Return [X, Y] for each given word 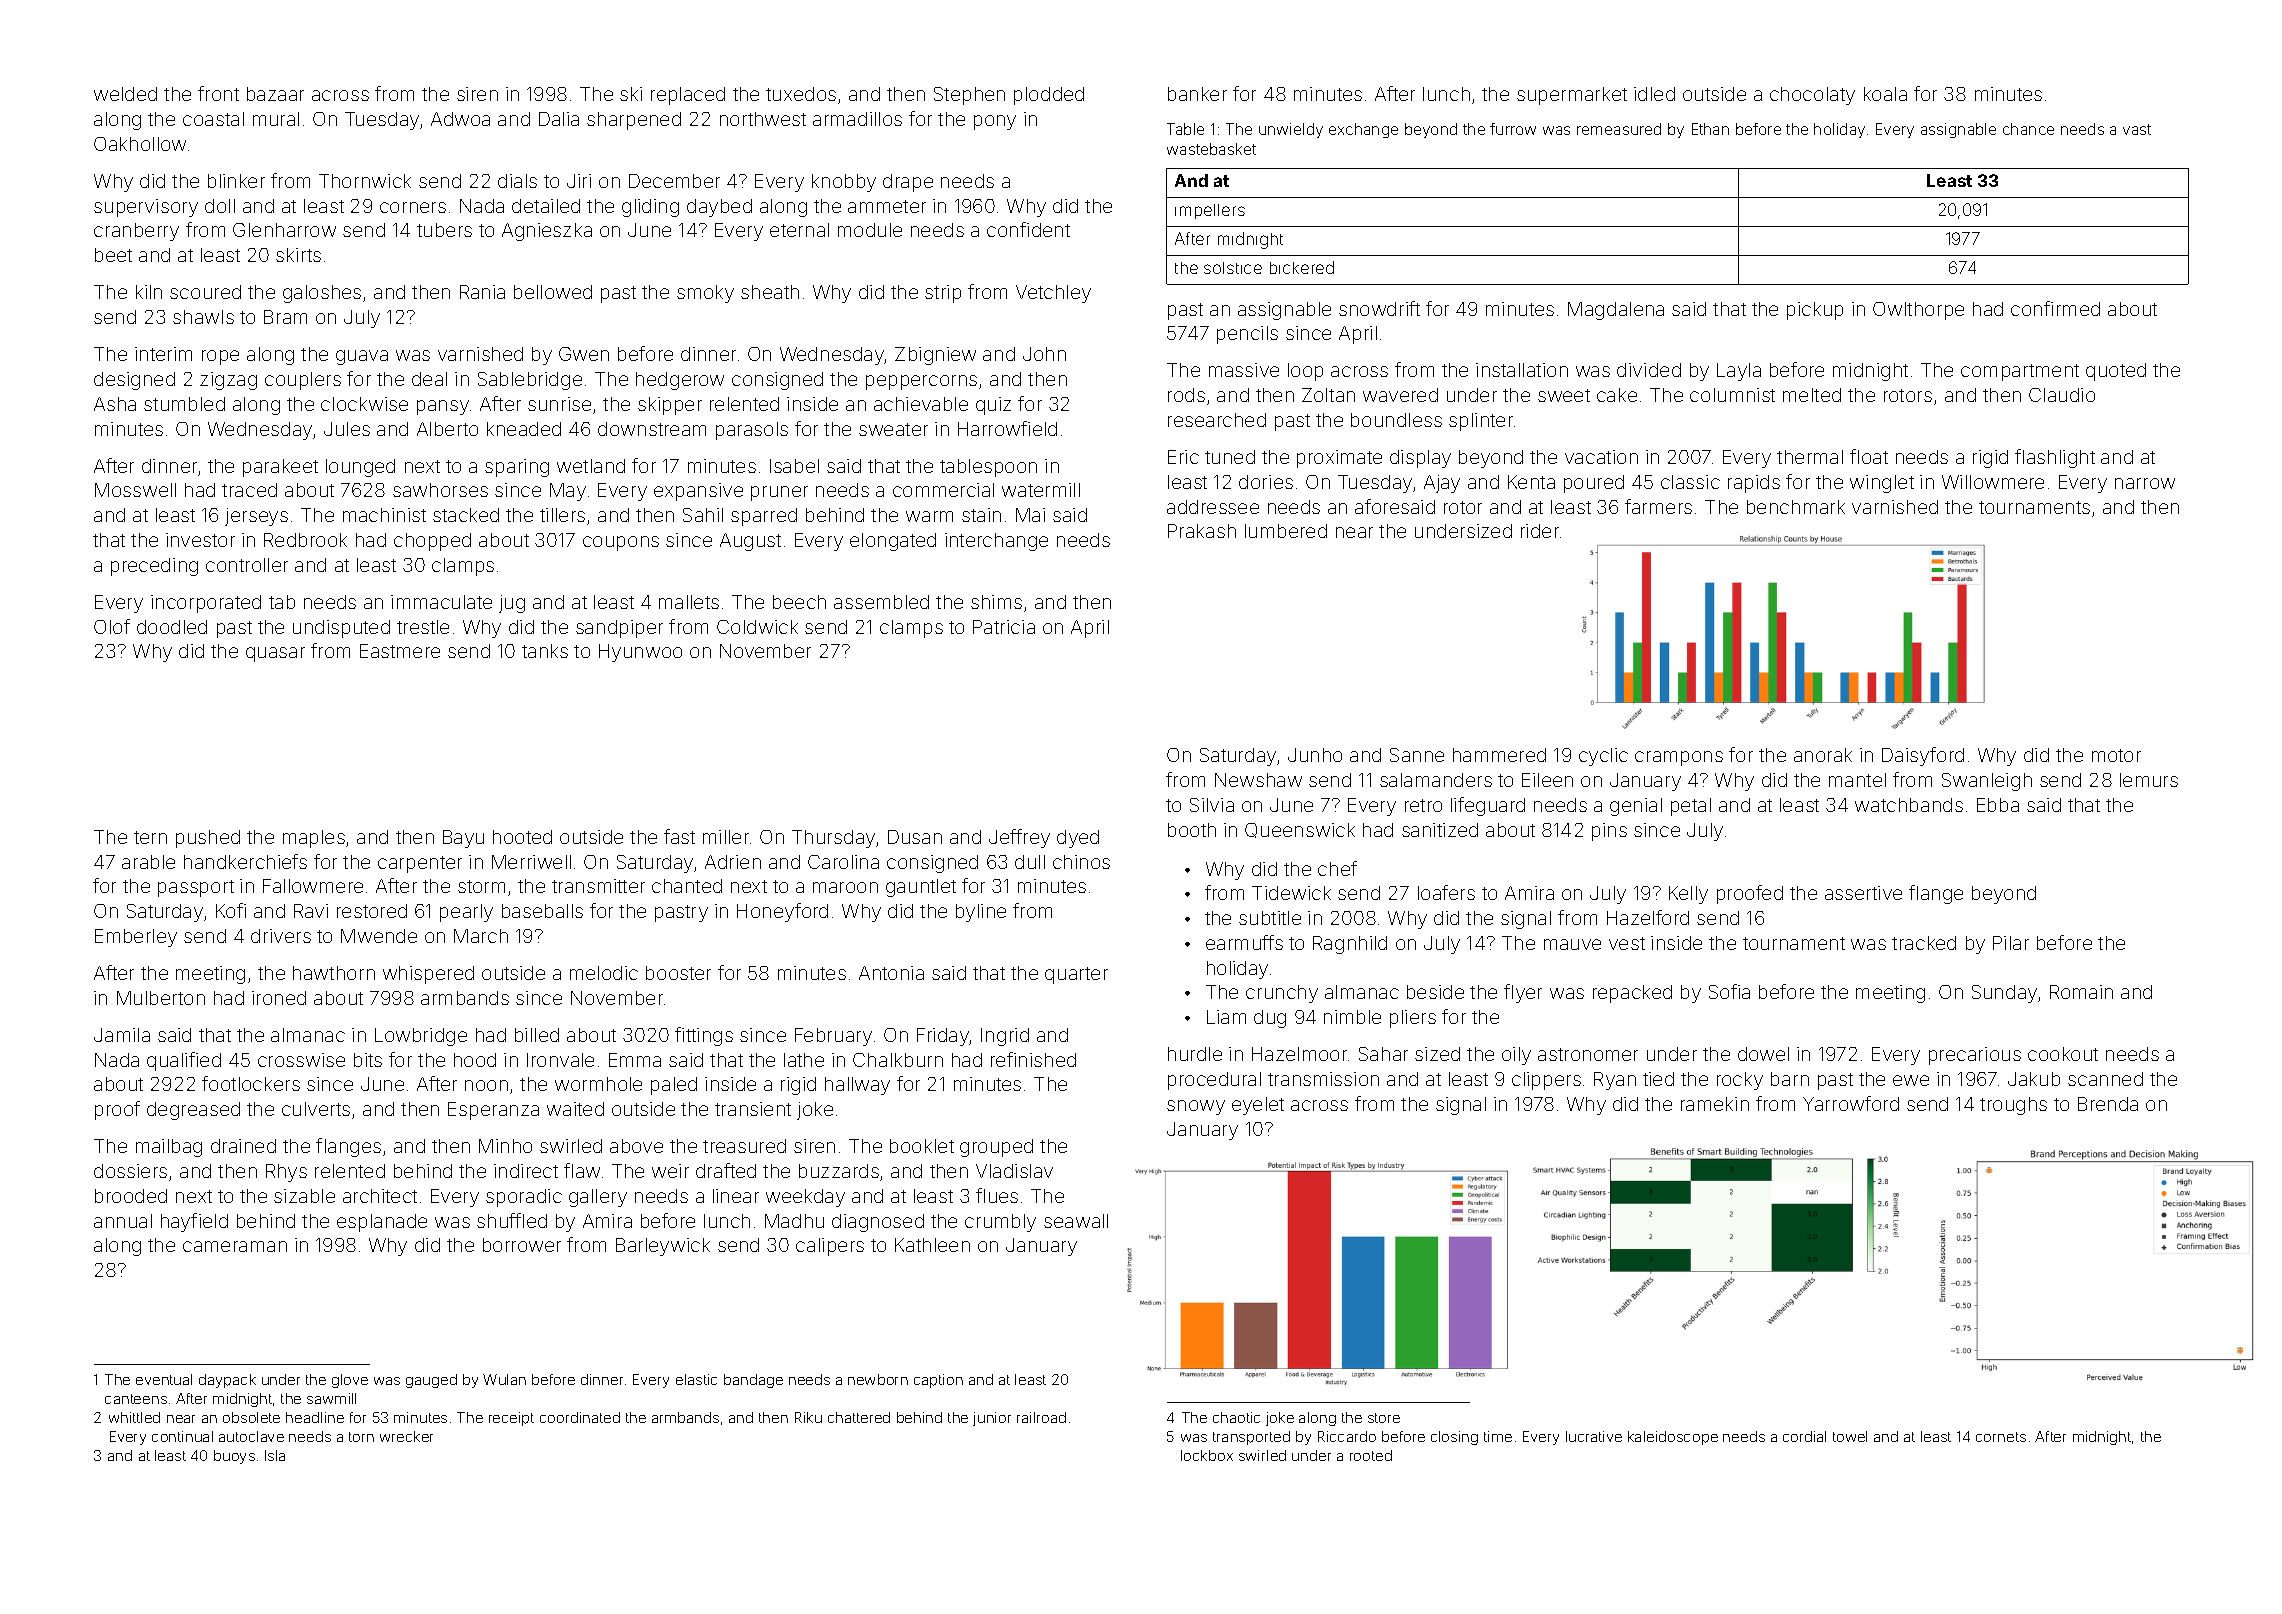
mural [276, 119]
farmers [1658, 506]
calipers [830, 1247]
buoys [234, 1457]
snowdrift [1379, 308]
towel [1850, 1436]
